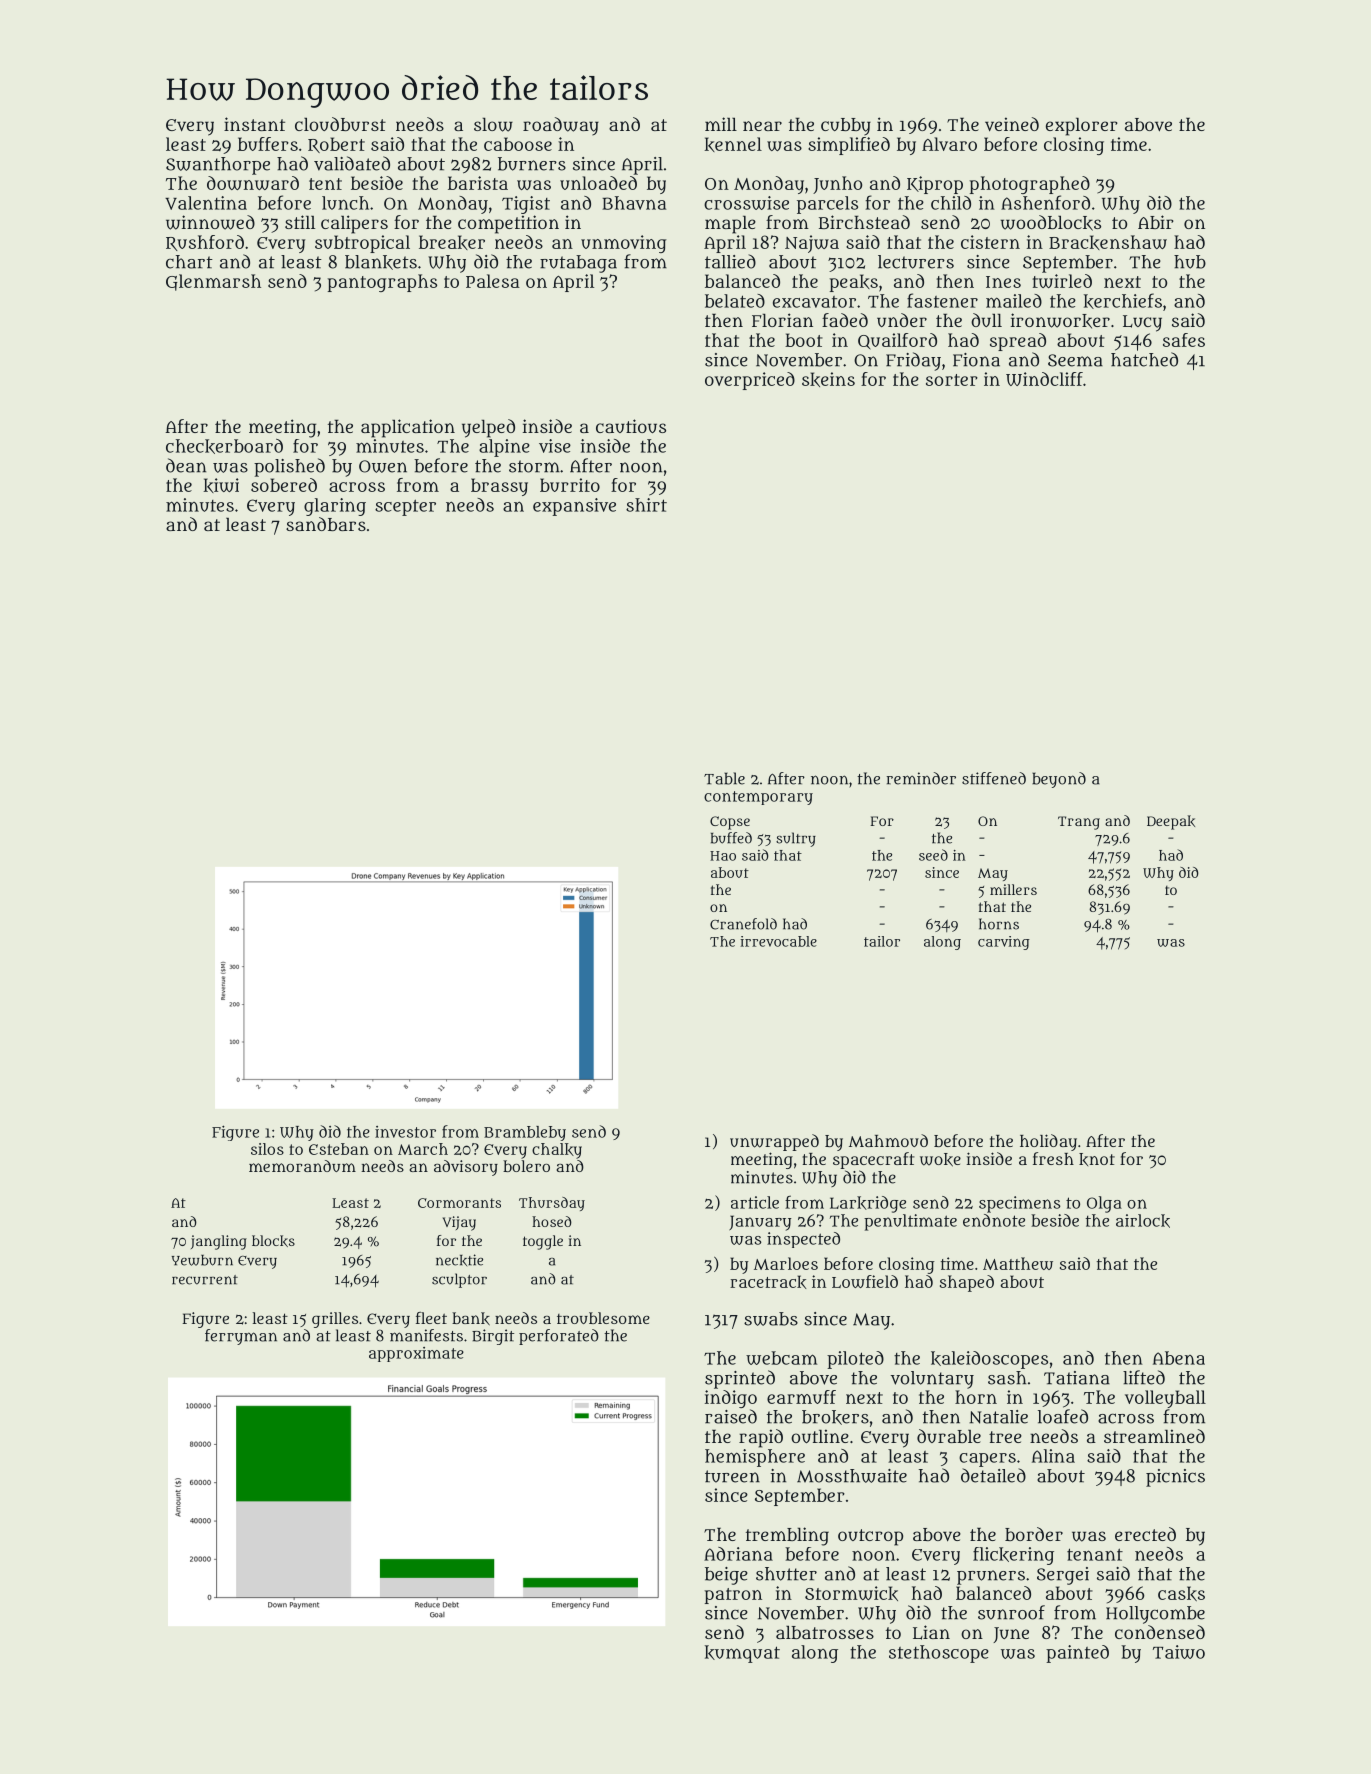 This screenshot has width=1371, height=1774. What do you see at coordinates (743, 924) in the screenshot?
I see `Cranefold` at bounding box center [743, 924].
